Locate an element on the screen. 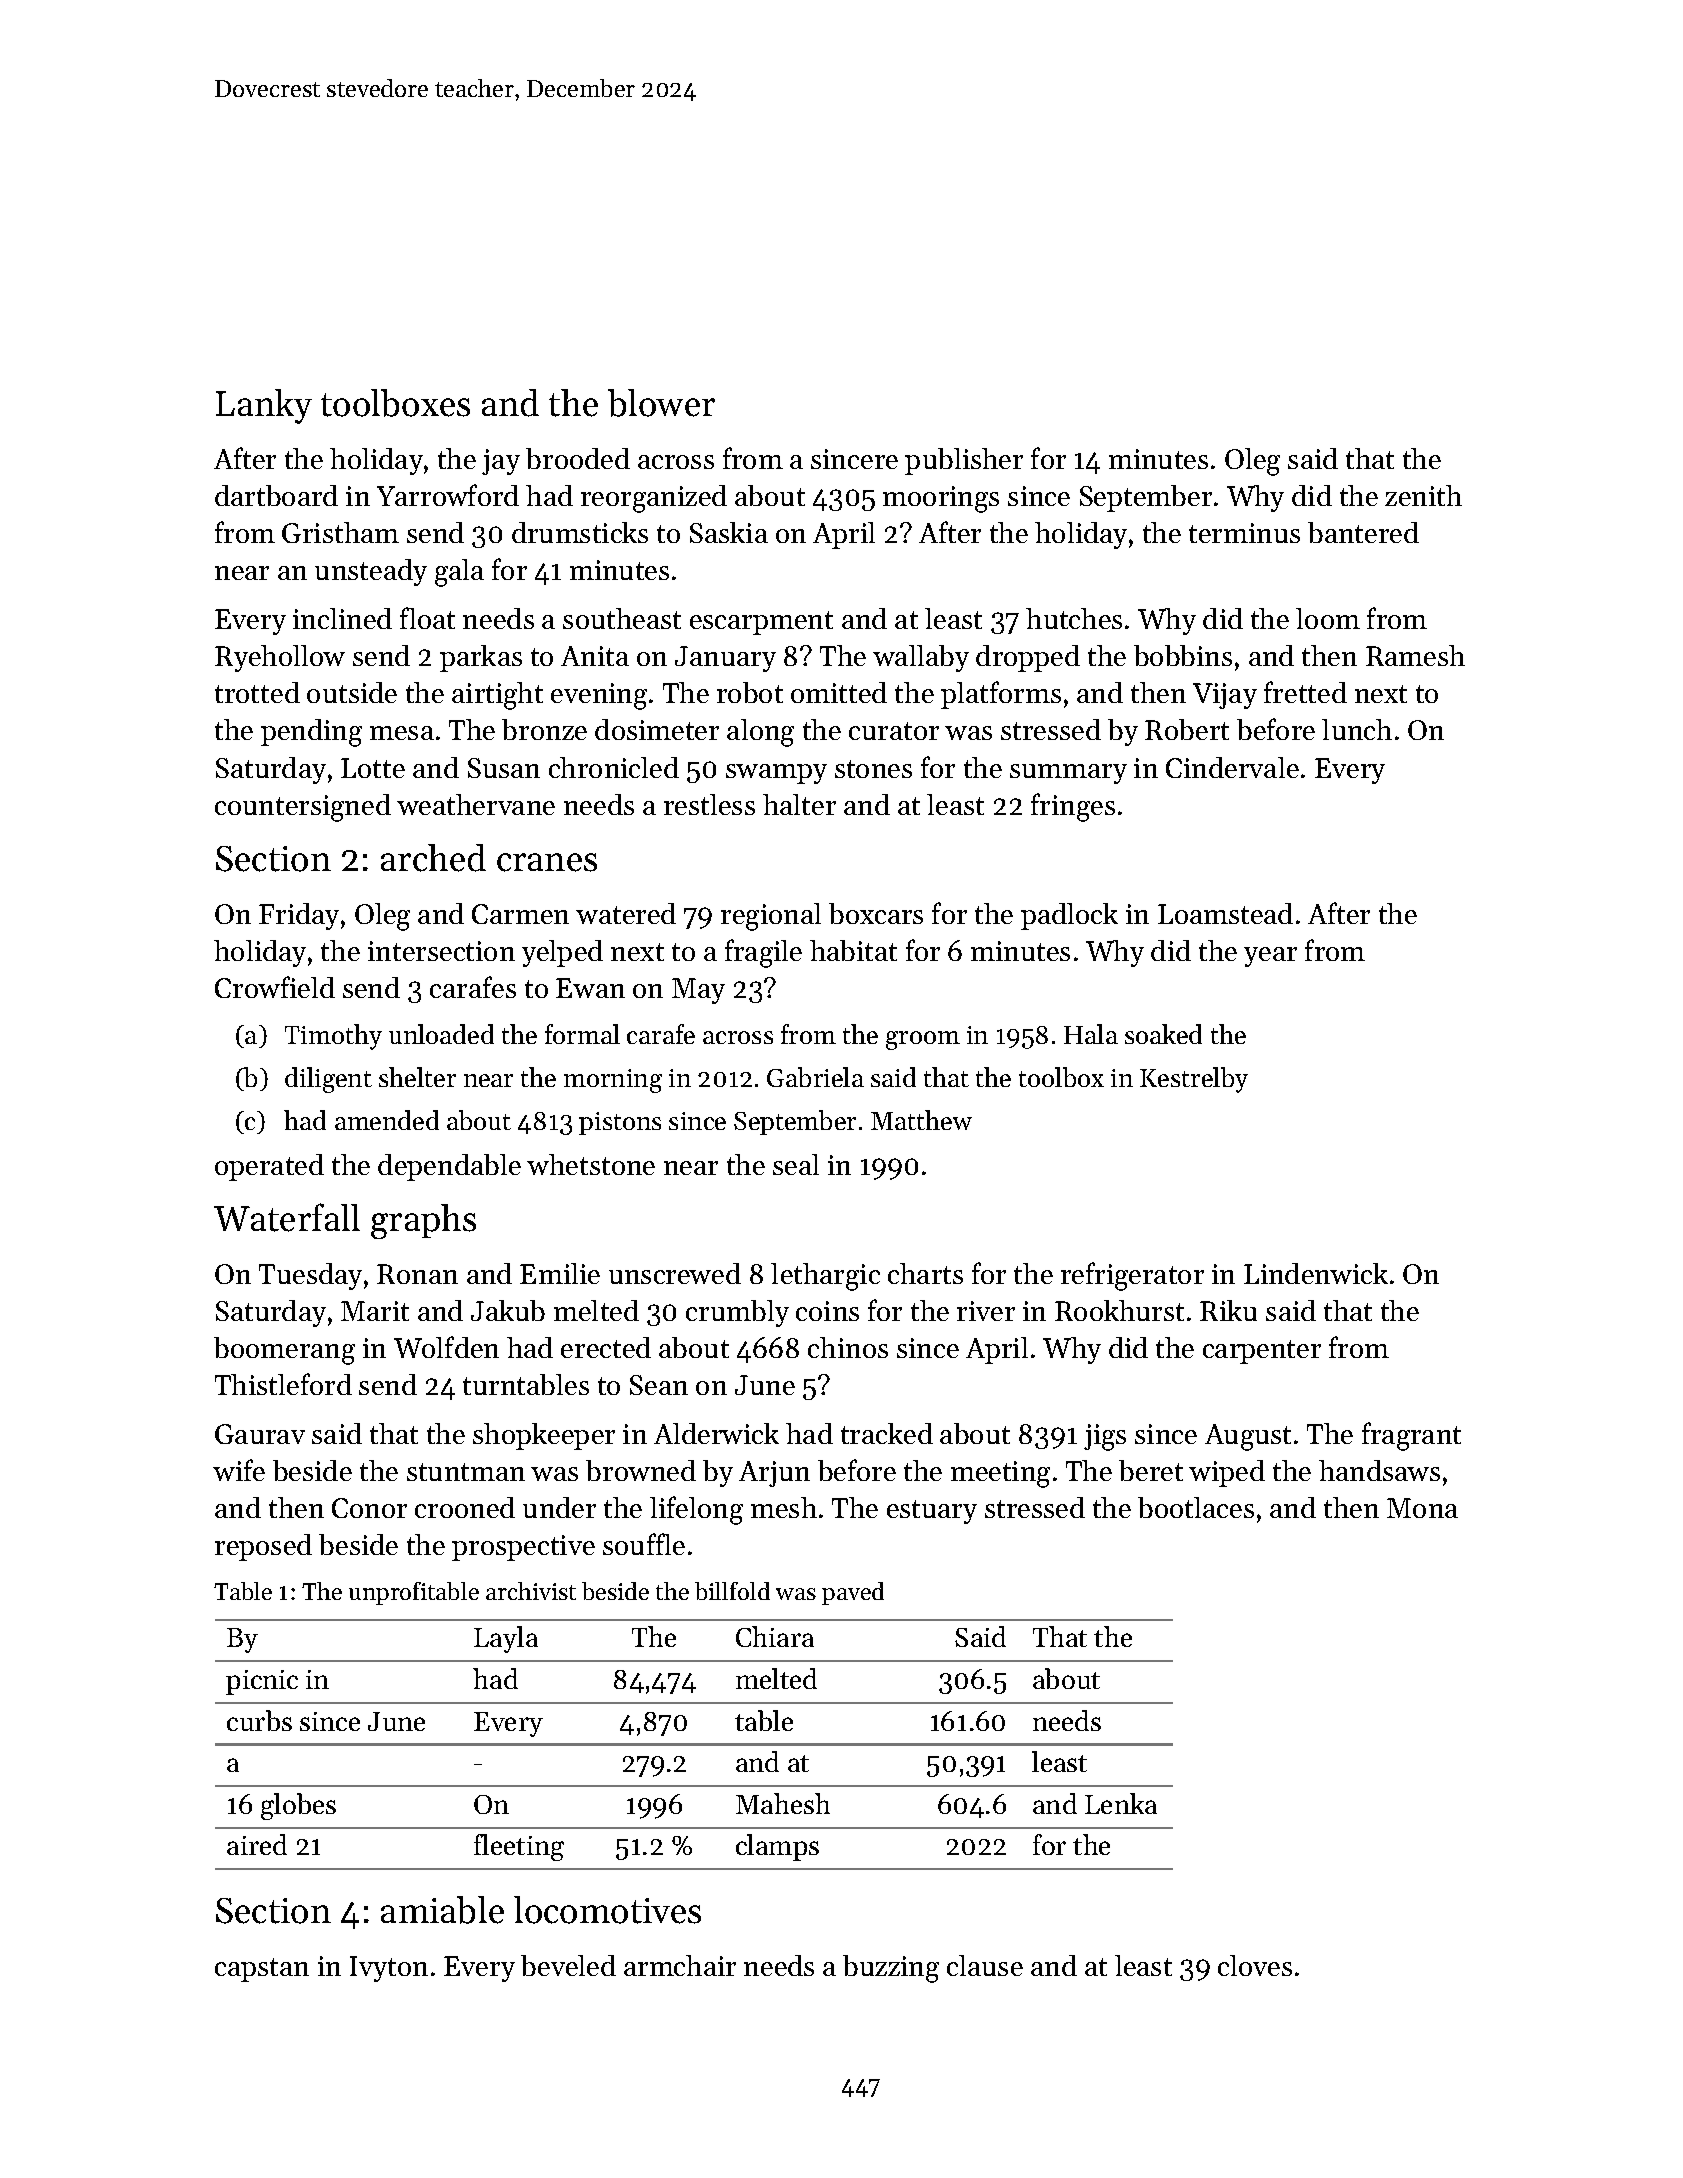  publisher is located at coordinates (964, 461).
